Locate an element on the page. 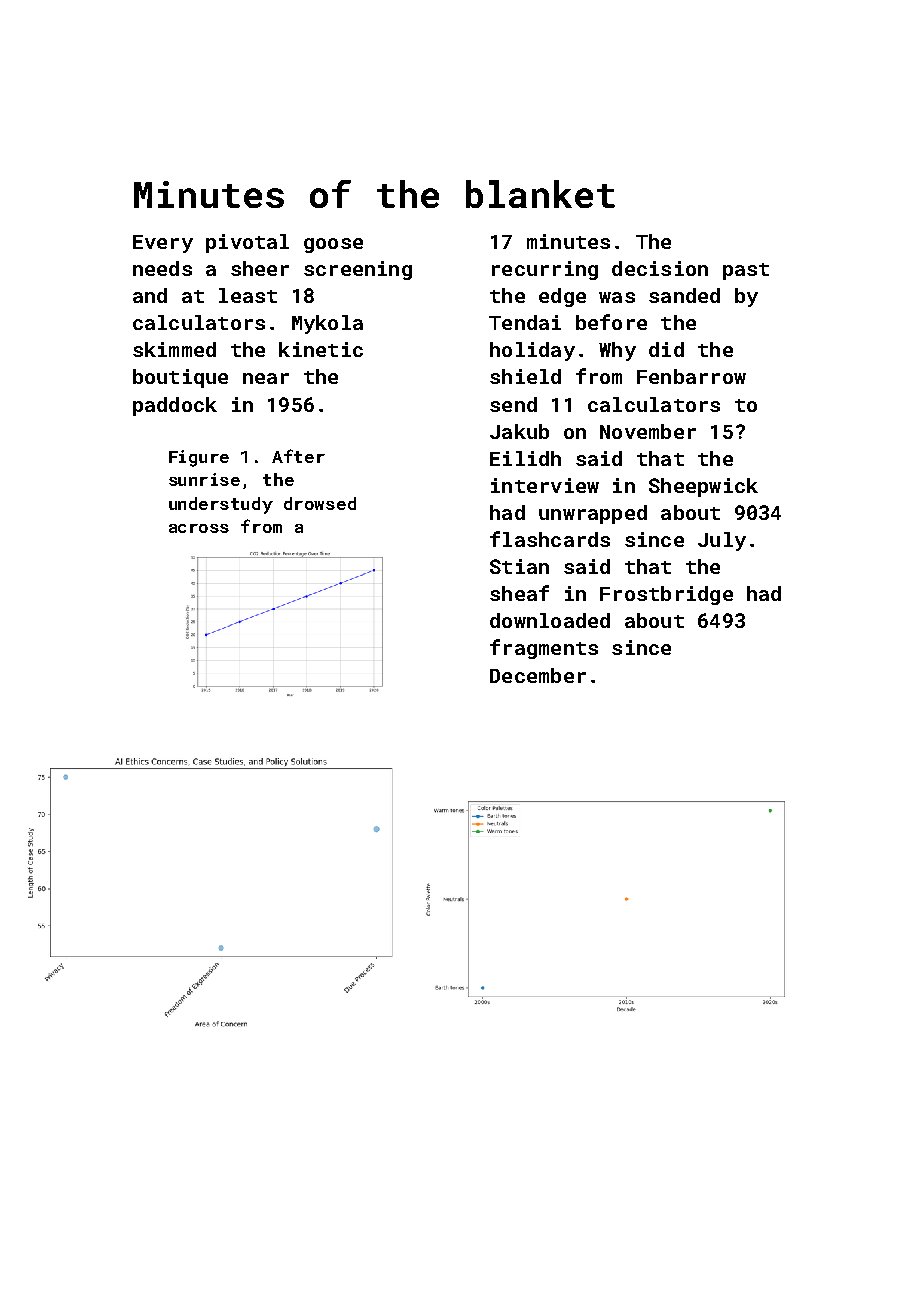  skimmed is located at coordinates (174, 349).
